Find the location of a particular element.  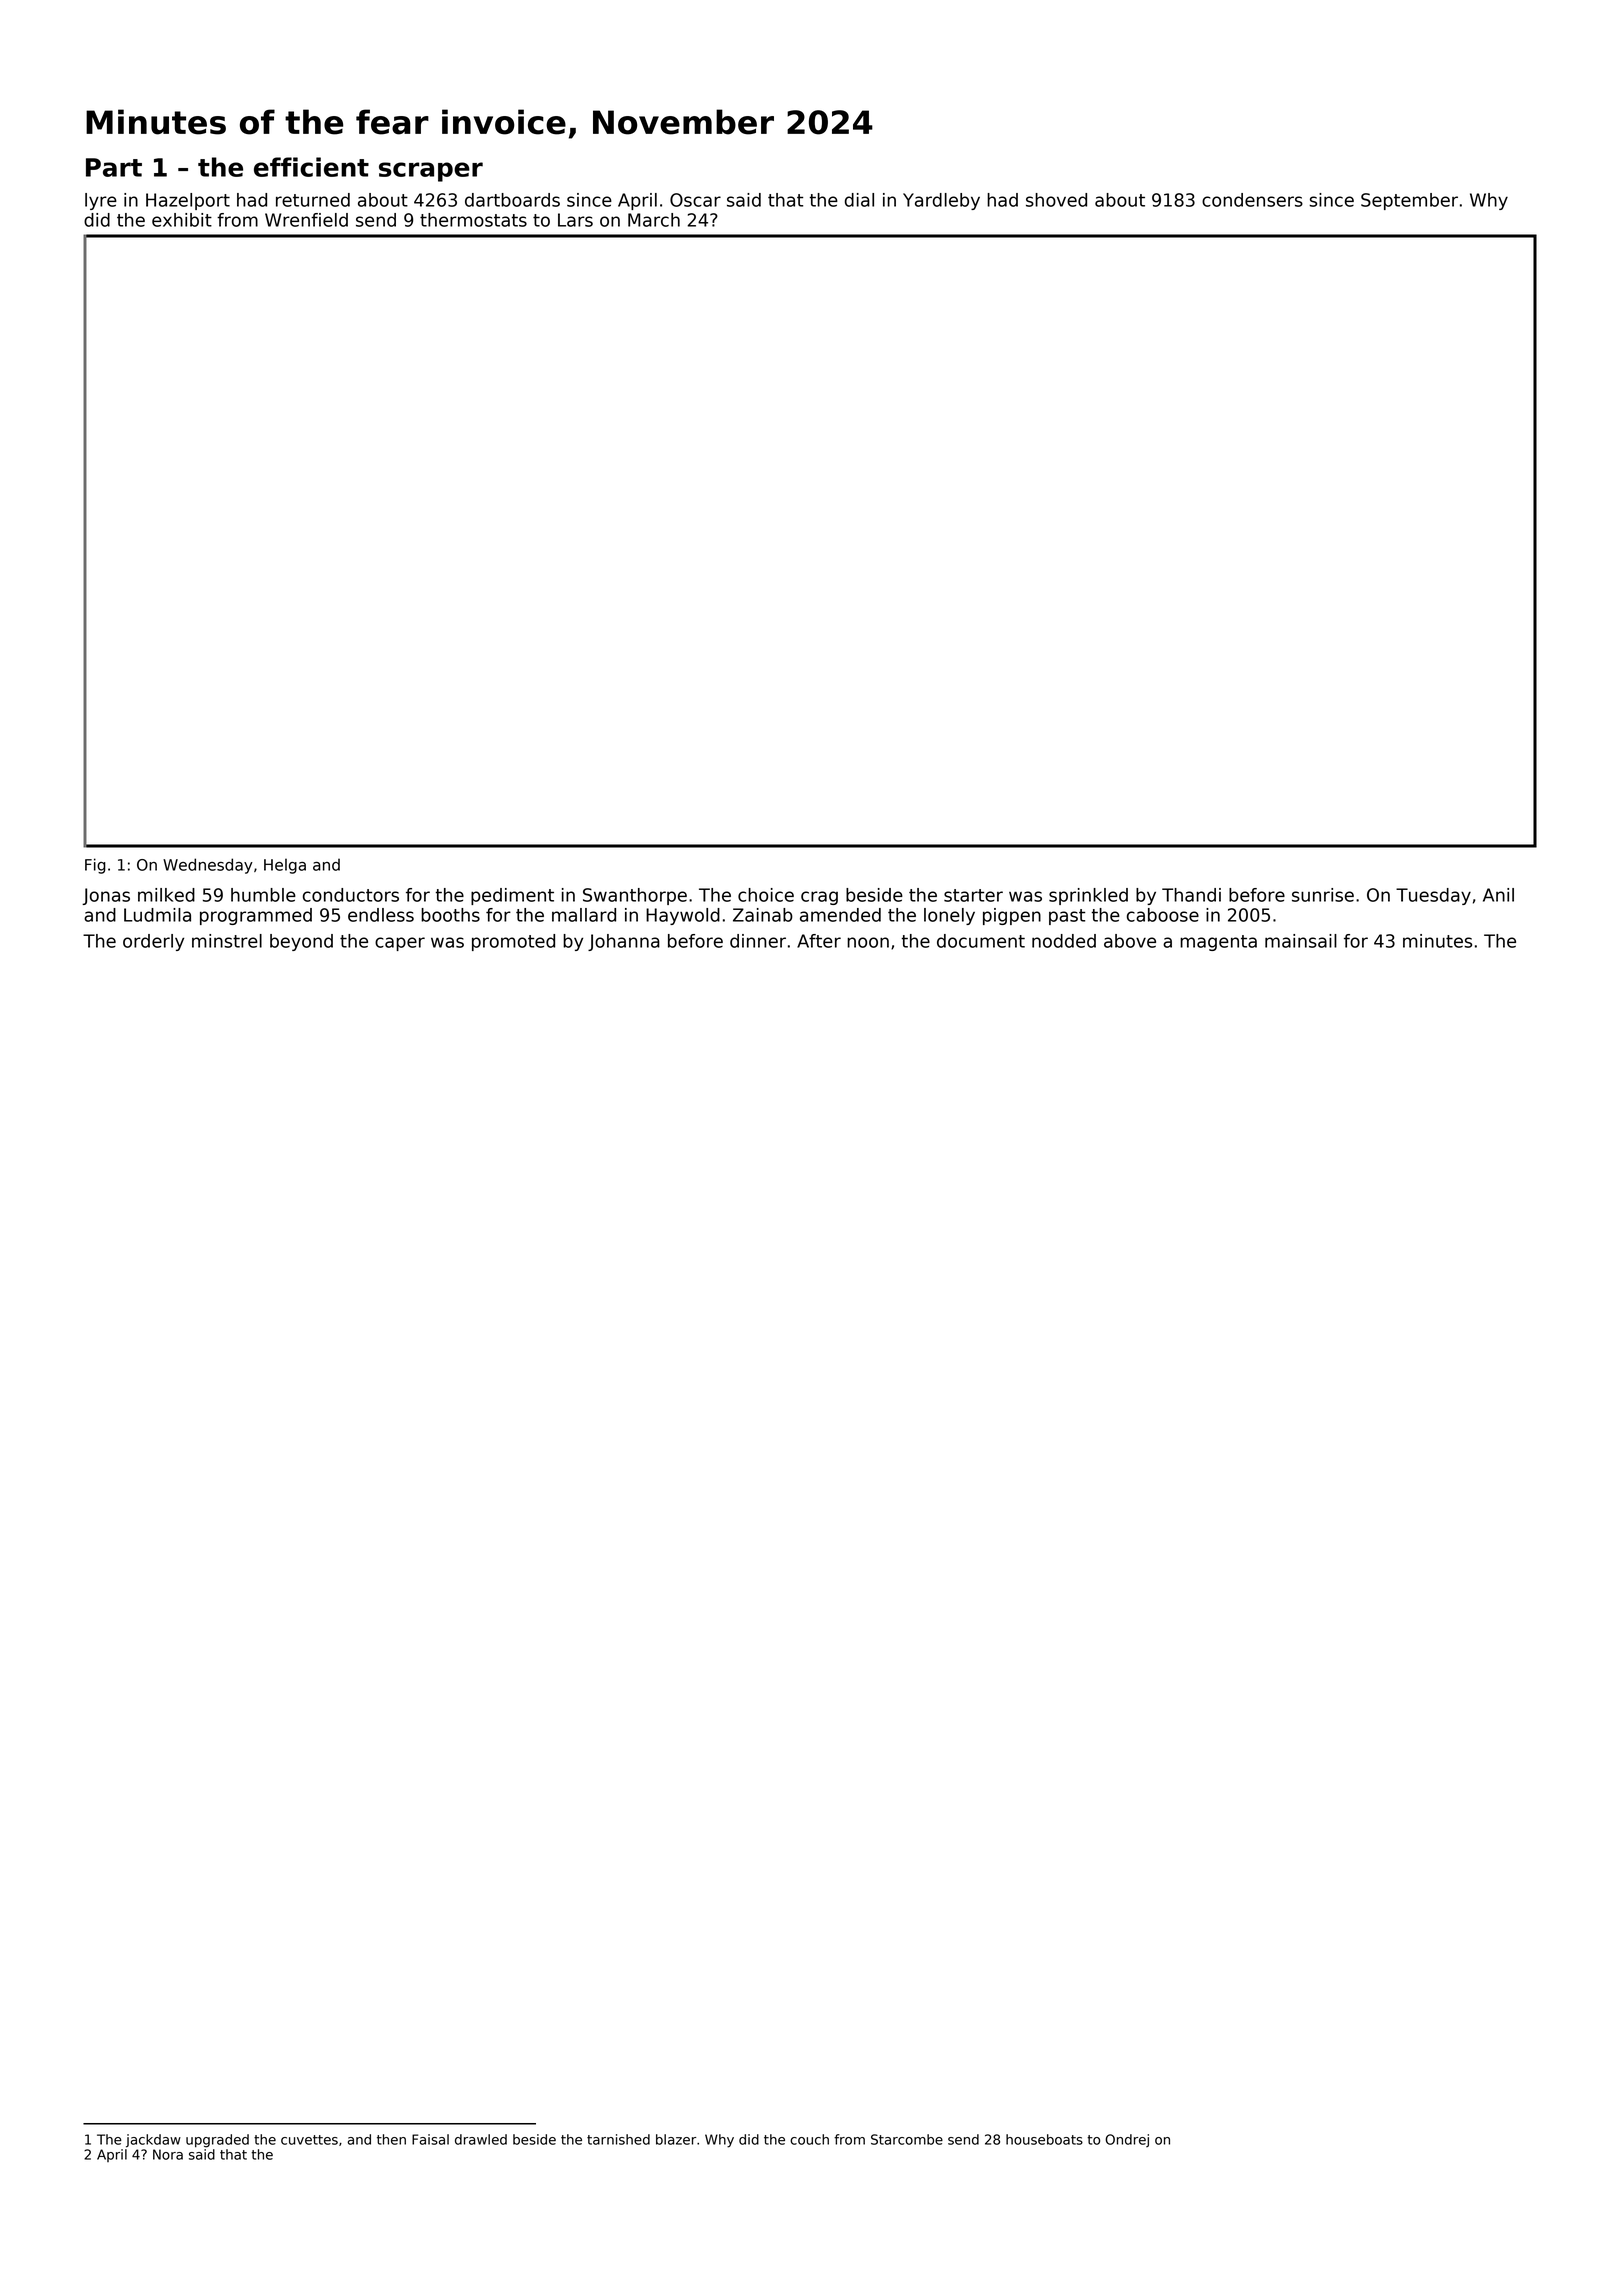

Nora is located at coordinates (168, 2154).
